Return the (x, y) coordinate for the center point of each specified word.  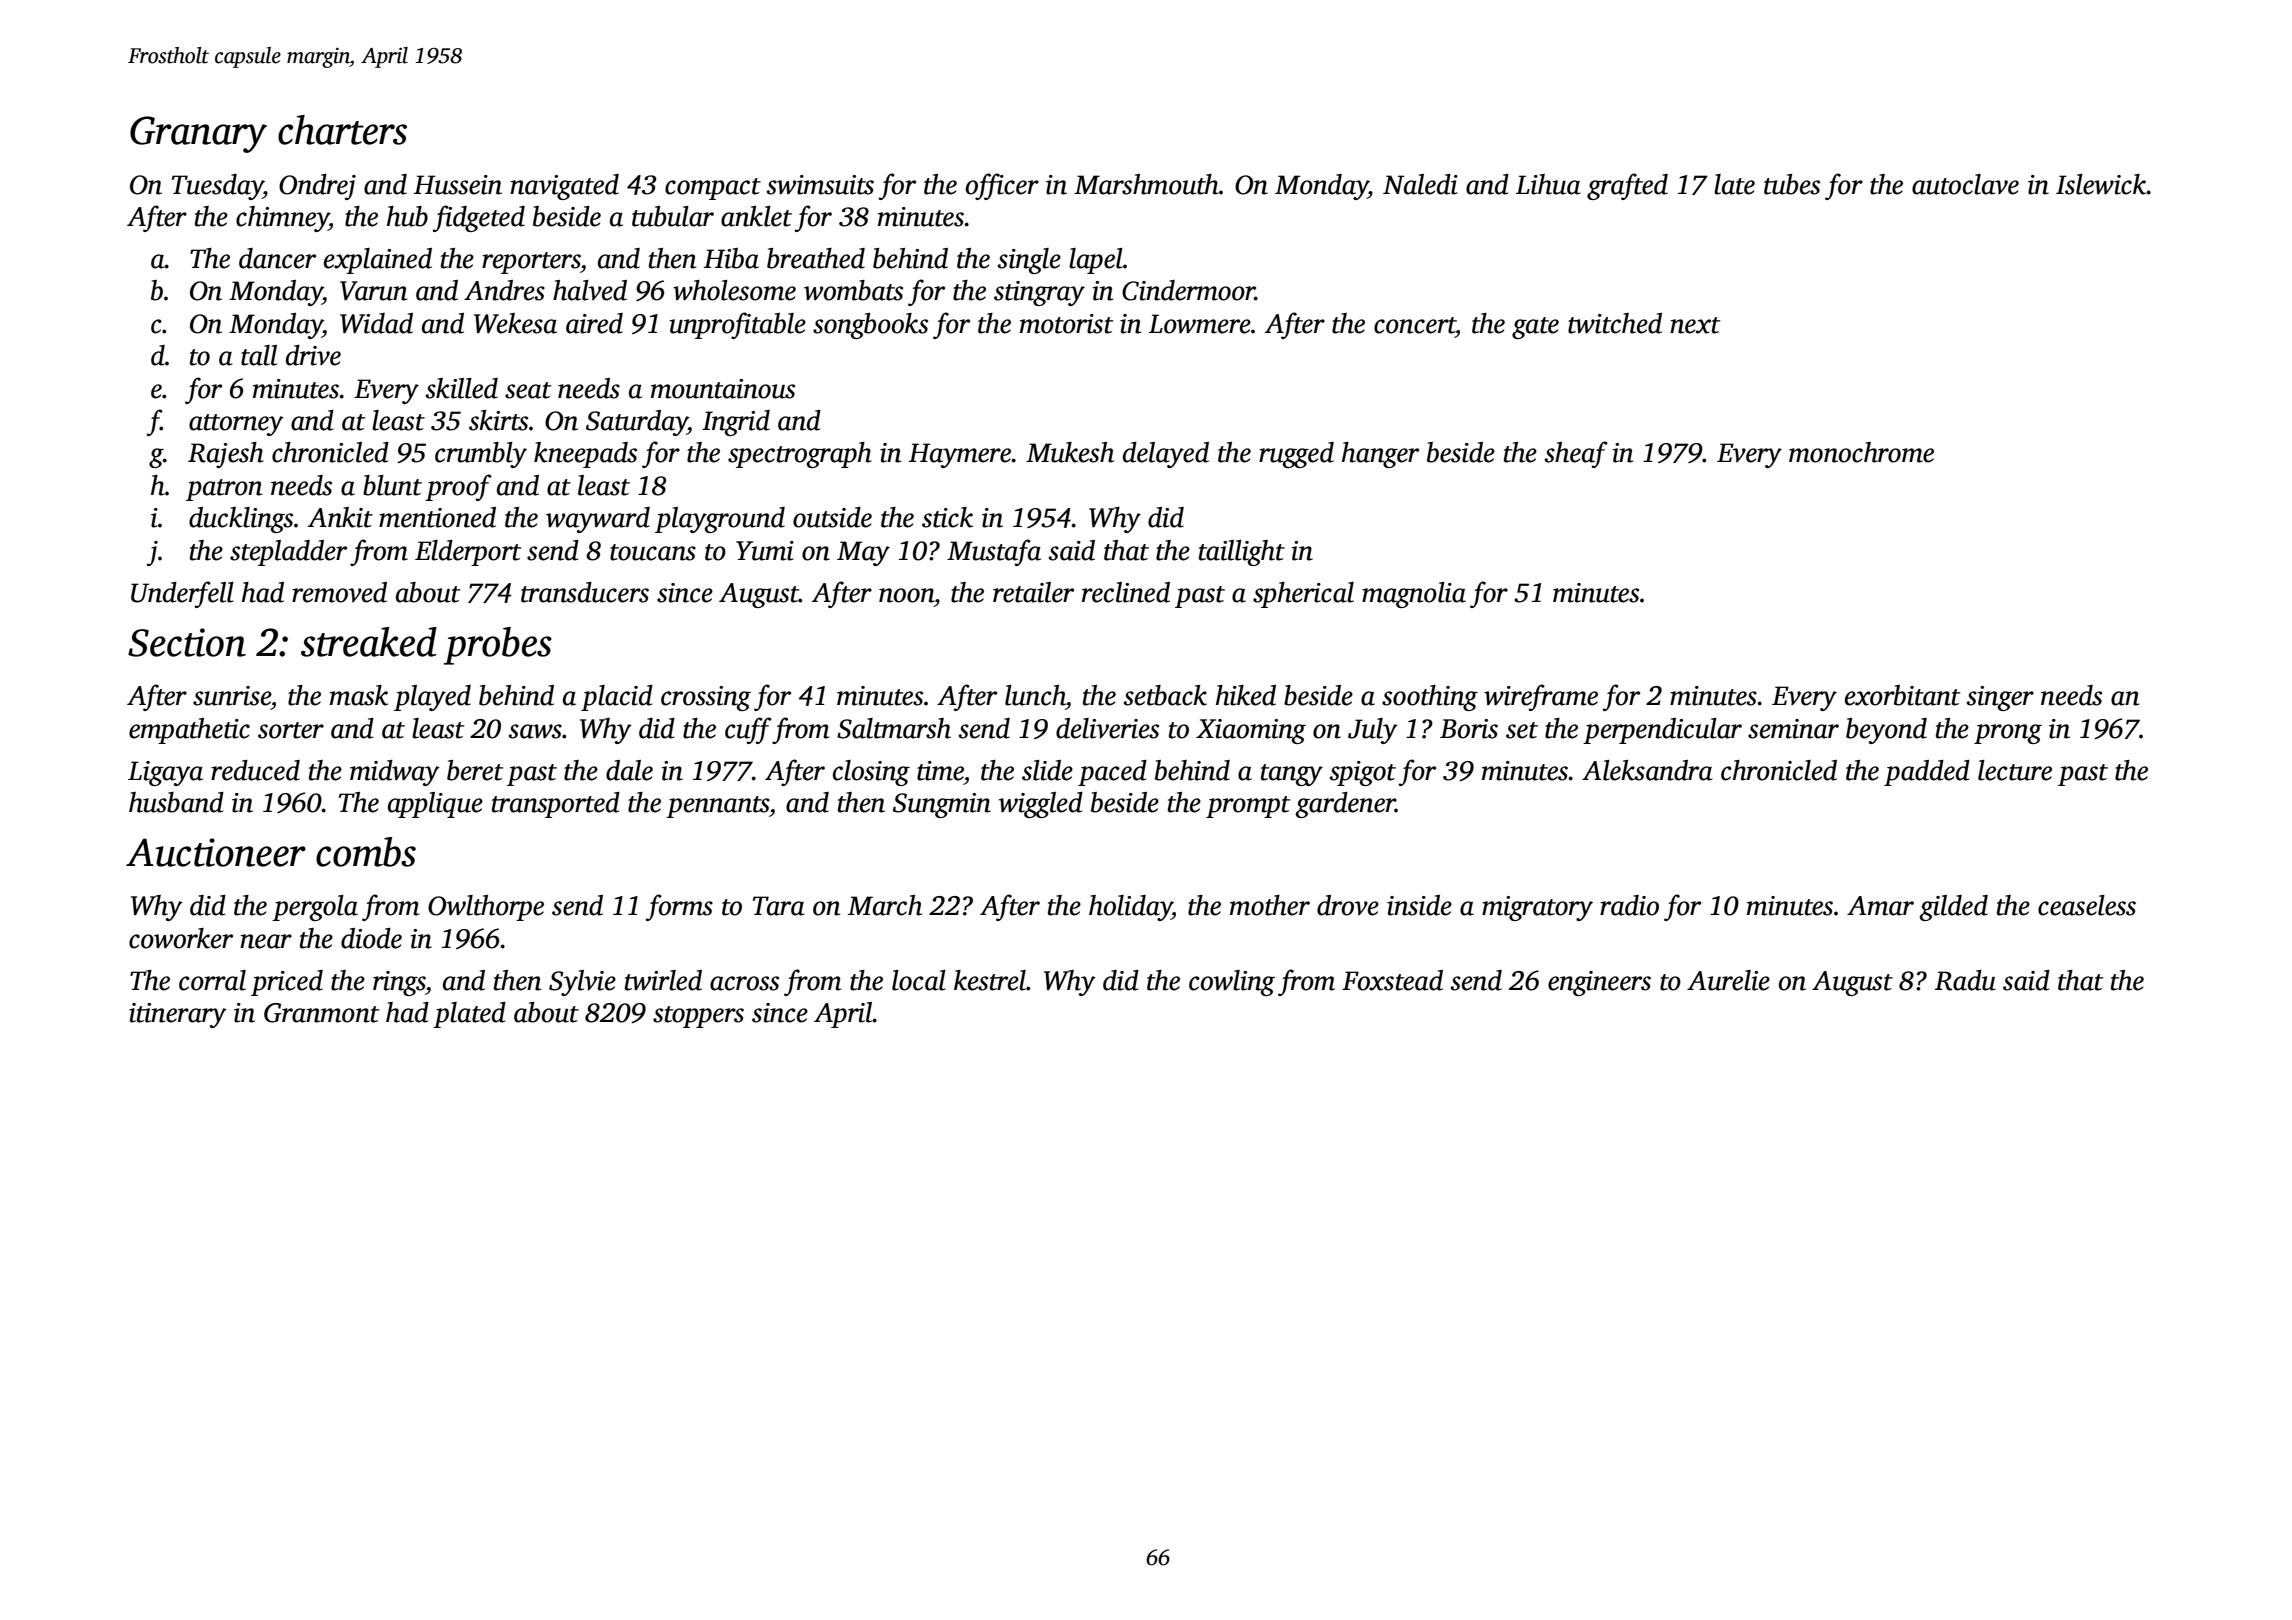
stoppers (698, 1017)
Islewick (2101, 184)
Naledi (1420, 184)
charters (342, 130)
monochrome (1861, 452)
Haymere (960, 455)
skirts (498, 420)
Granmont (321, 1013)
